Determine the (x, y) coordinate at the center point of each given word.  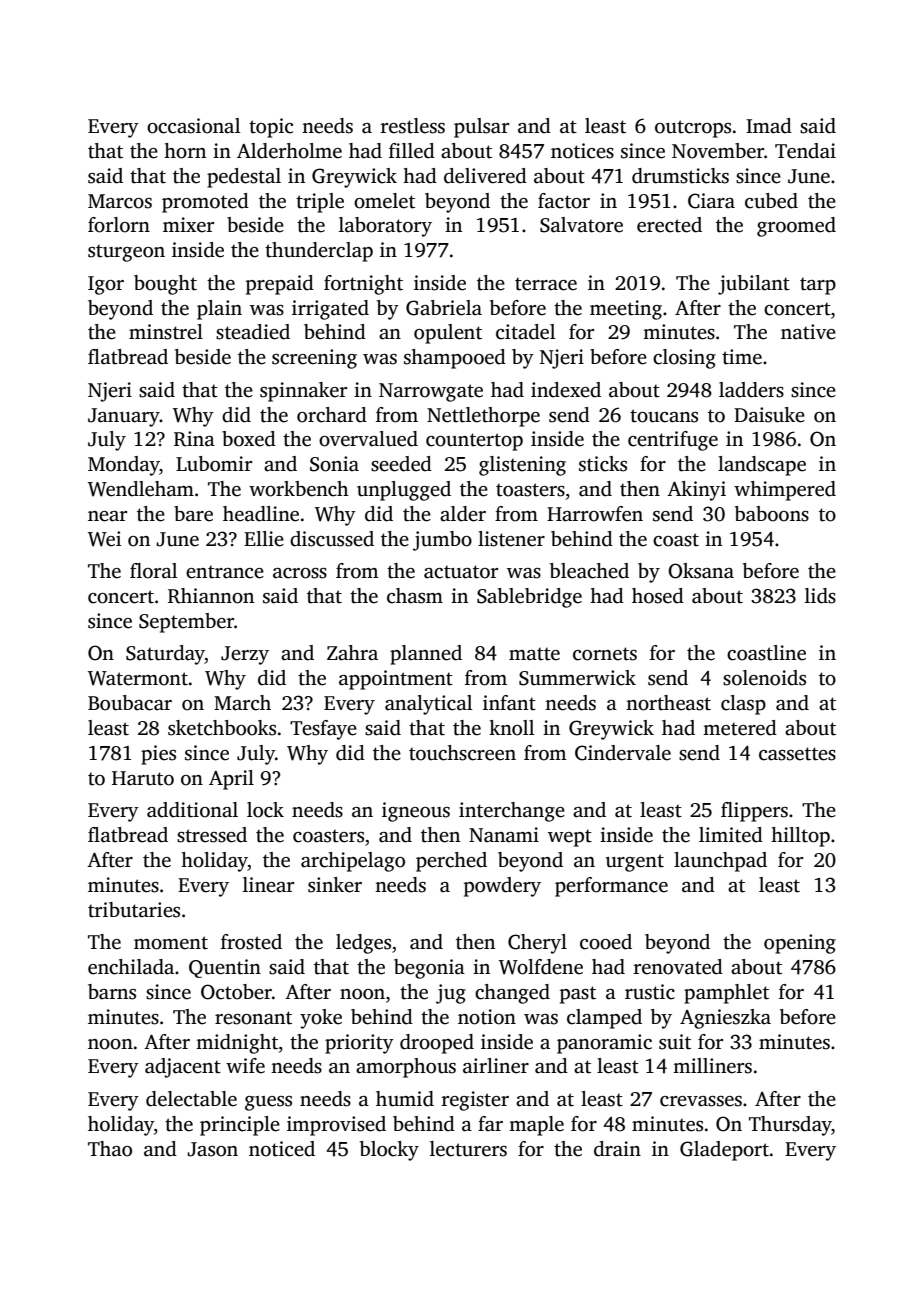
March (242, 703)
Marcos (120, 201)
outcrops (693, 129)
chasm (415, 596)
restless (413, 126)
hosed (658, 596)
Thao (110, 1149)
